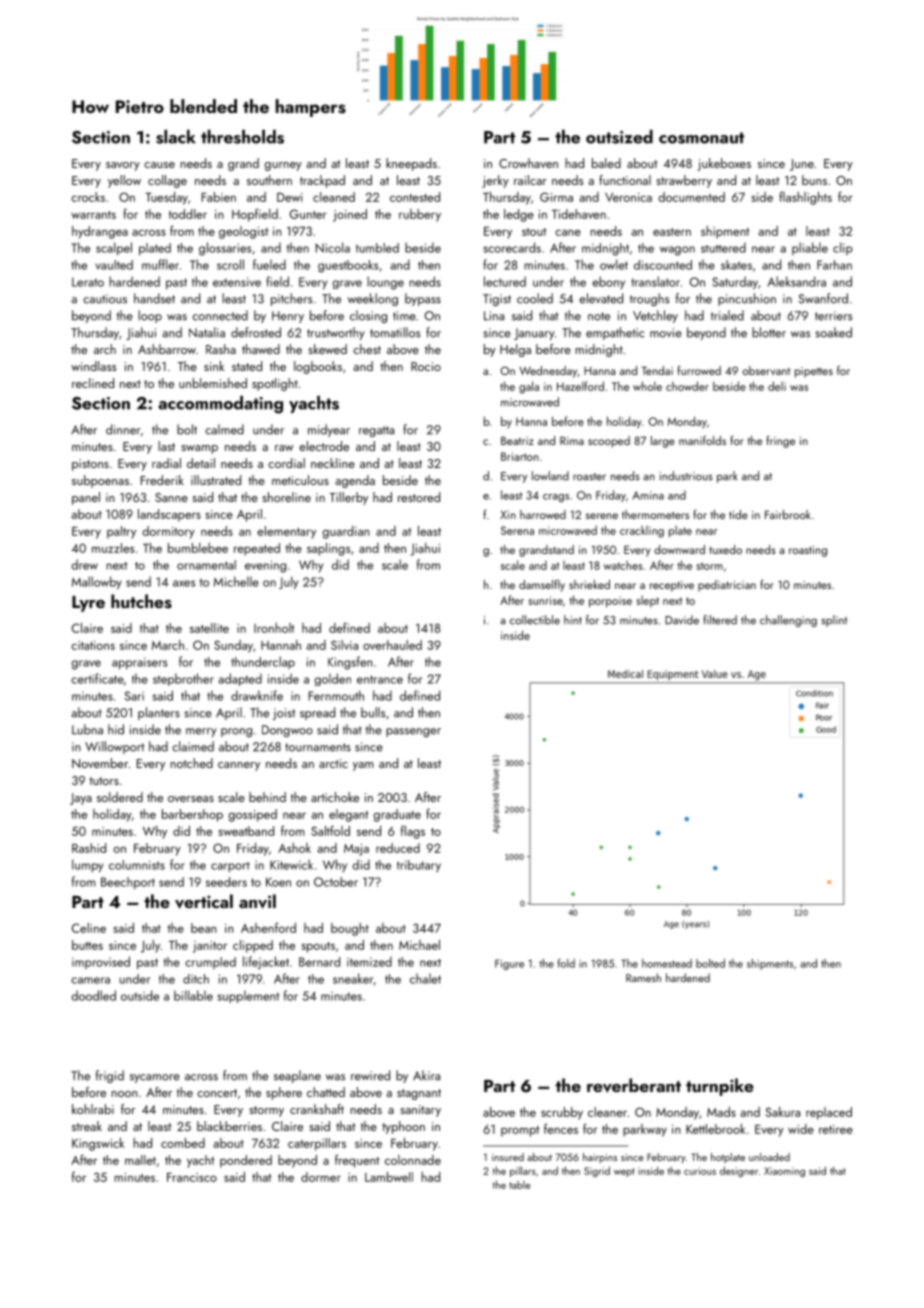  What do you see at coordinates (192, 1177) in the screenshot?
I see `Francisco` at bounding box center [192, 1177].
